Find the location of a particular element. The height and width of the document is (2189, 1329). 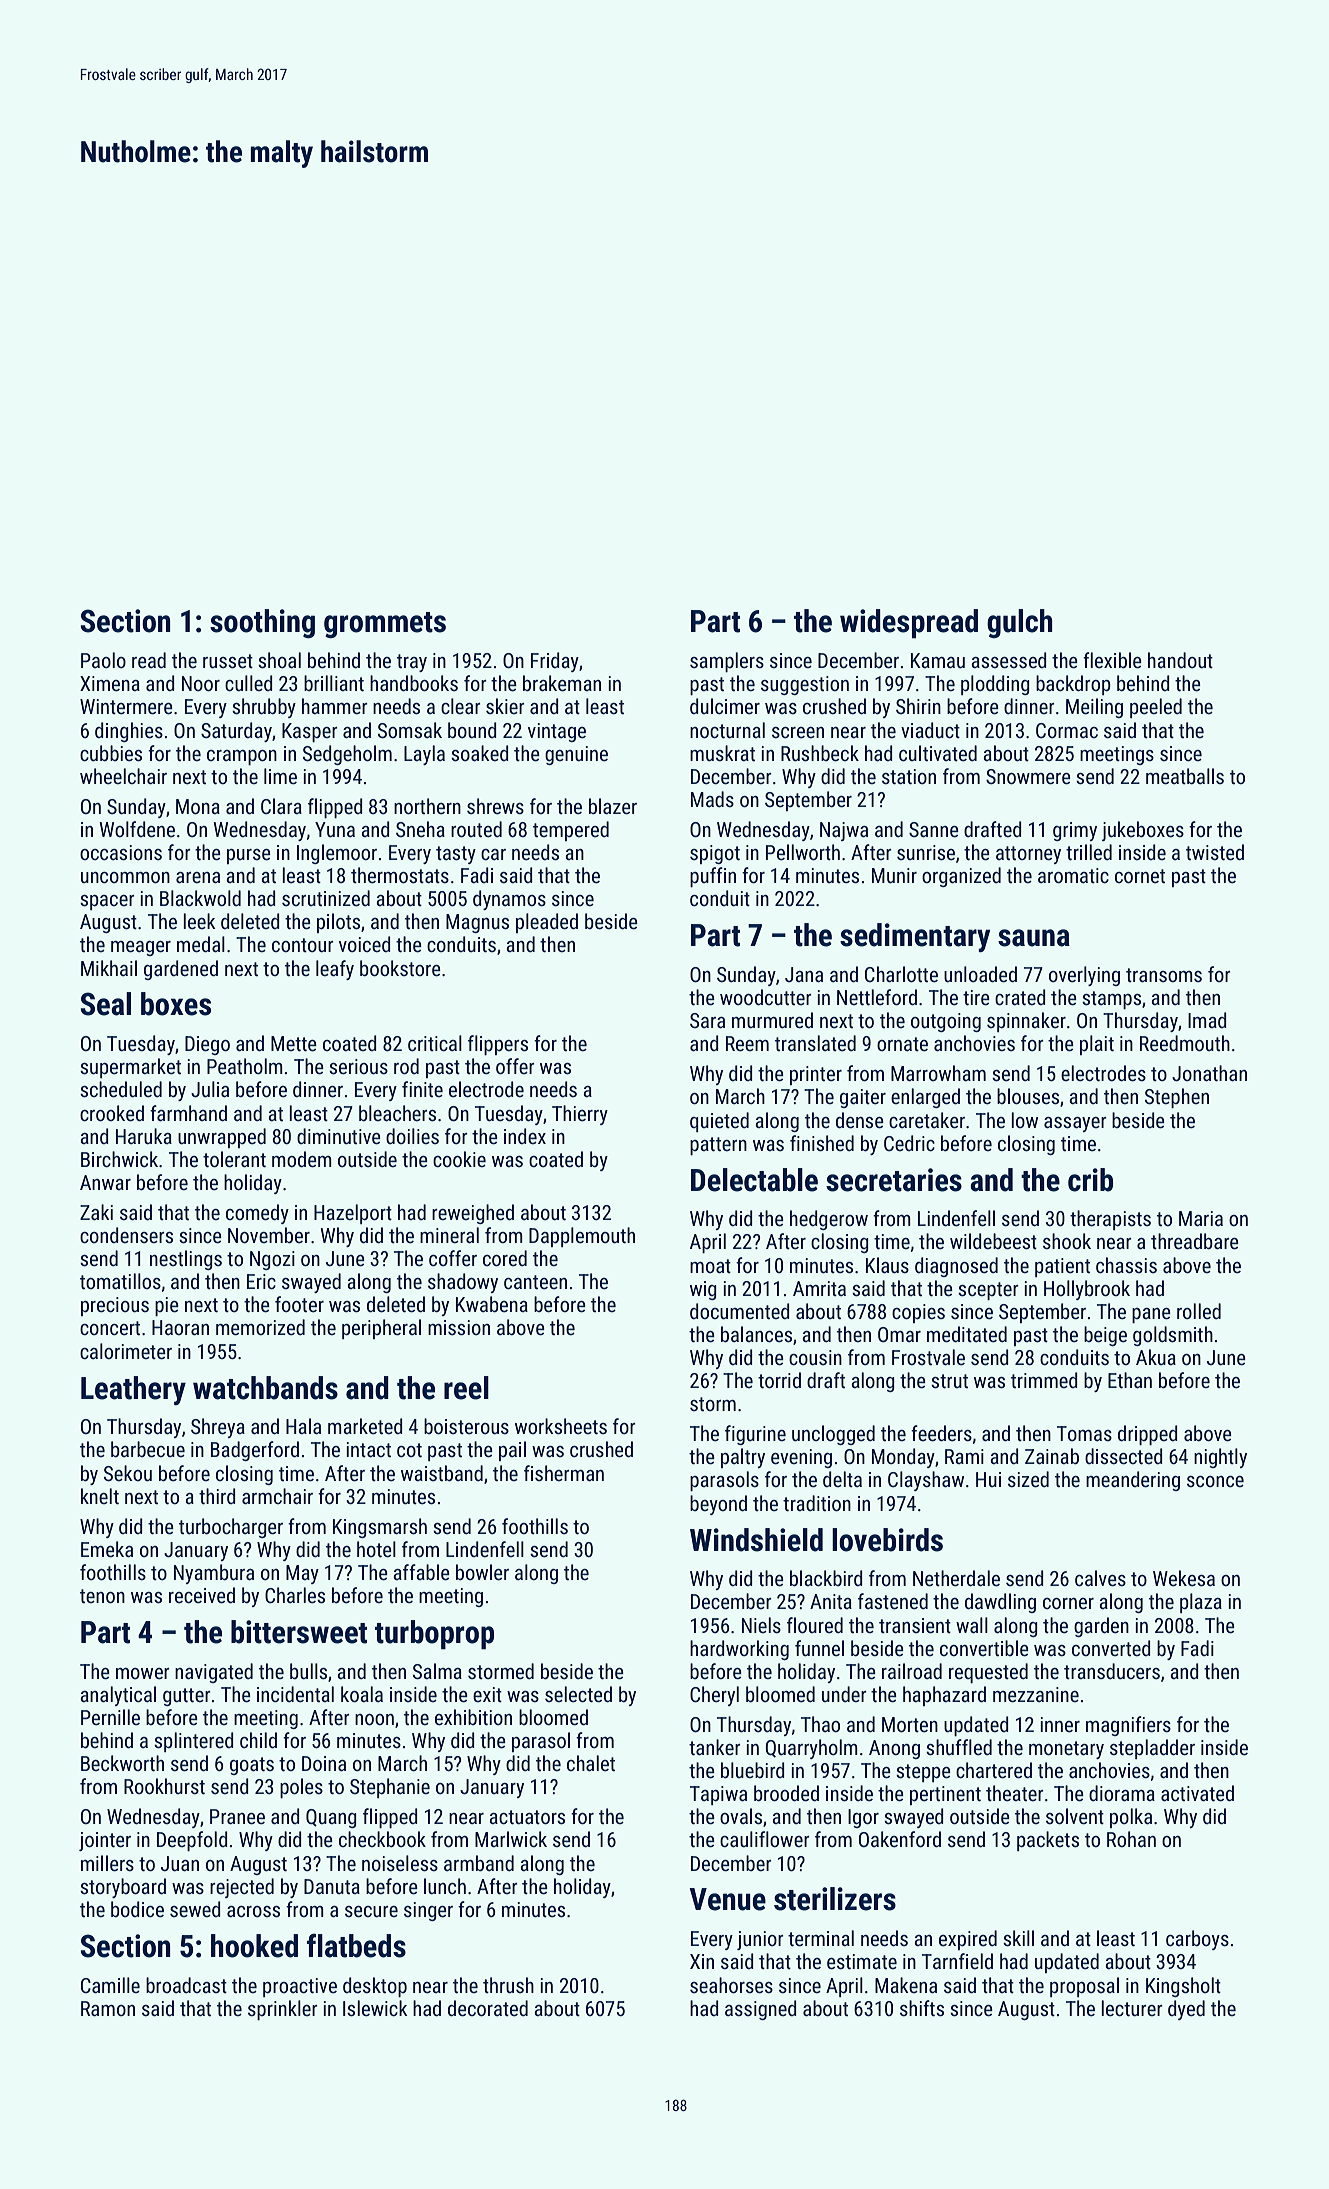

ovals is located at coordinates (741, 1816).
